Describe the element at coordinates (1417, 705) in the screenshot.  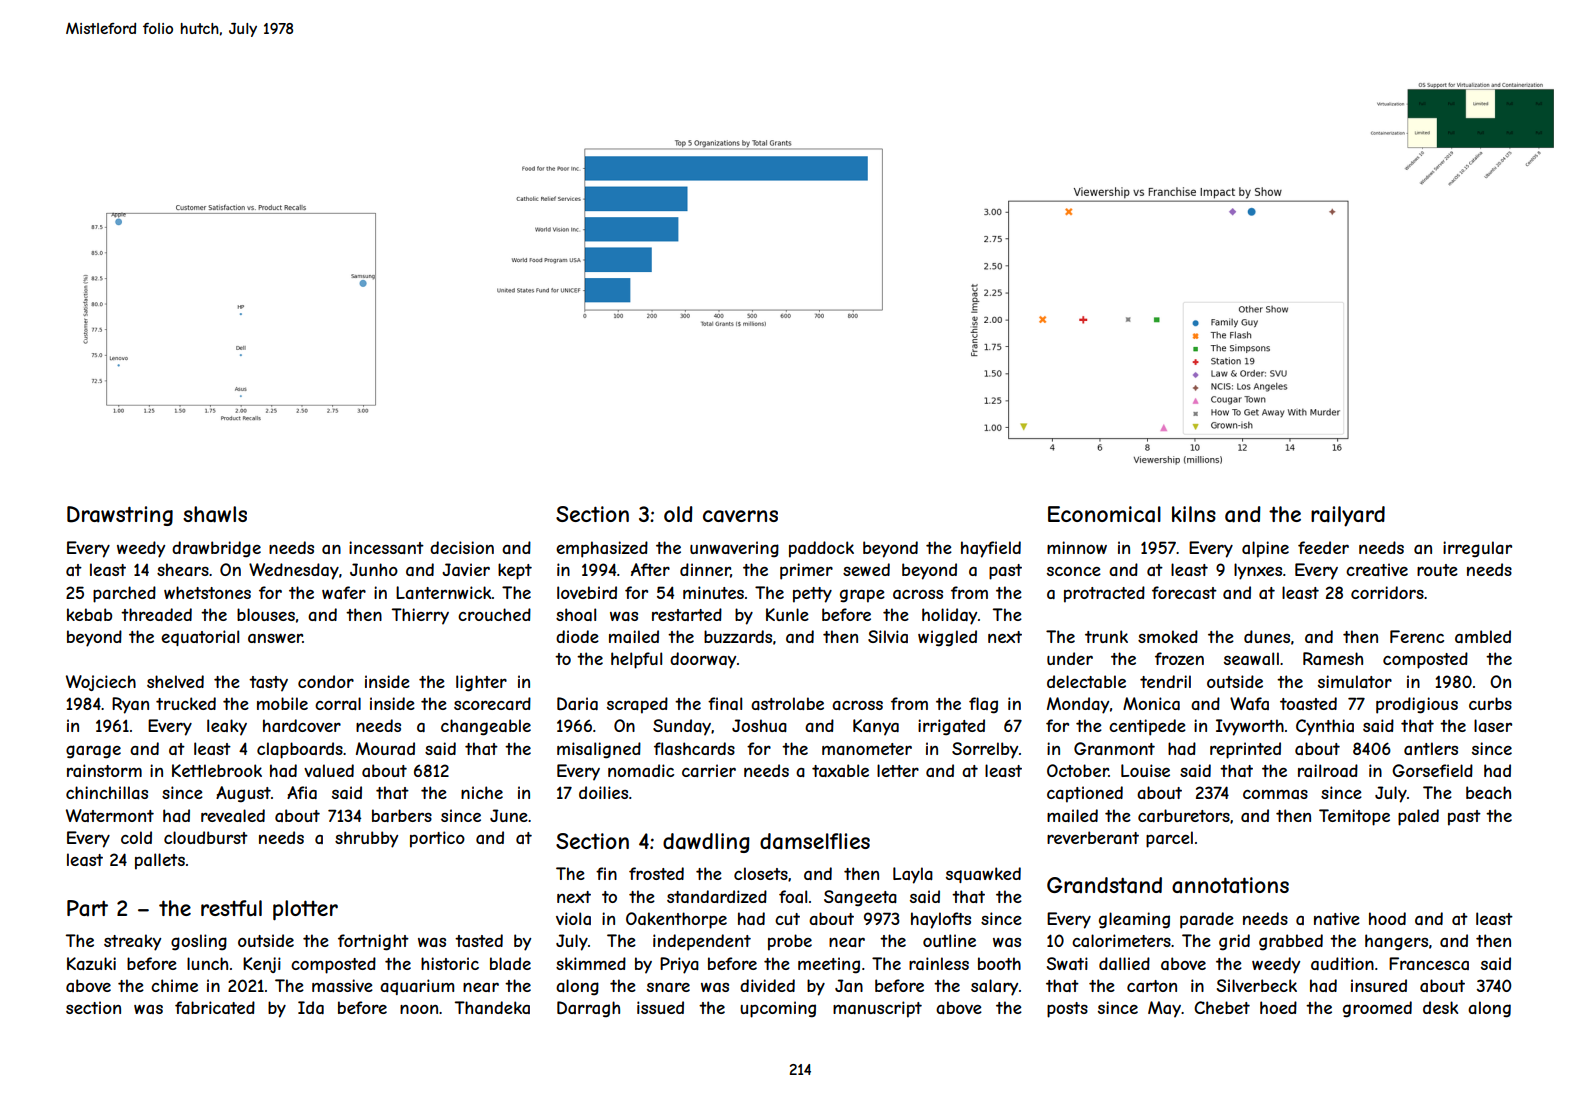
I see `prodigious` at that location.
